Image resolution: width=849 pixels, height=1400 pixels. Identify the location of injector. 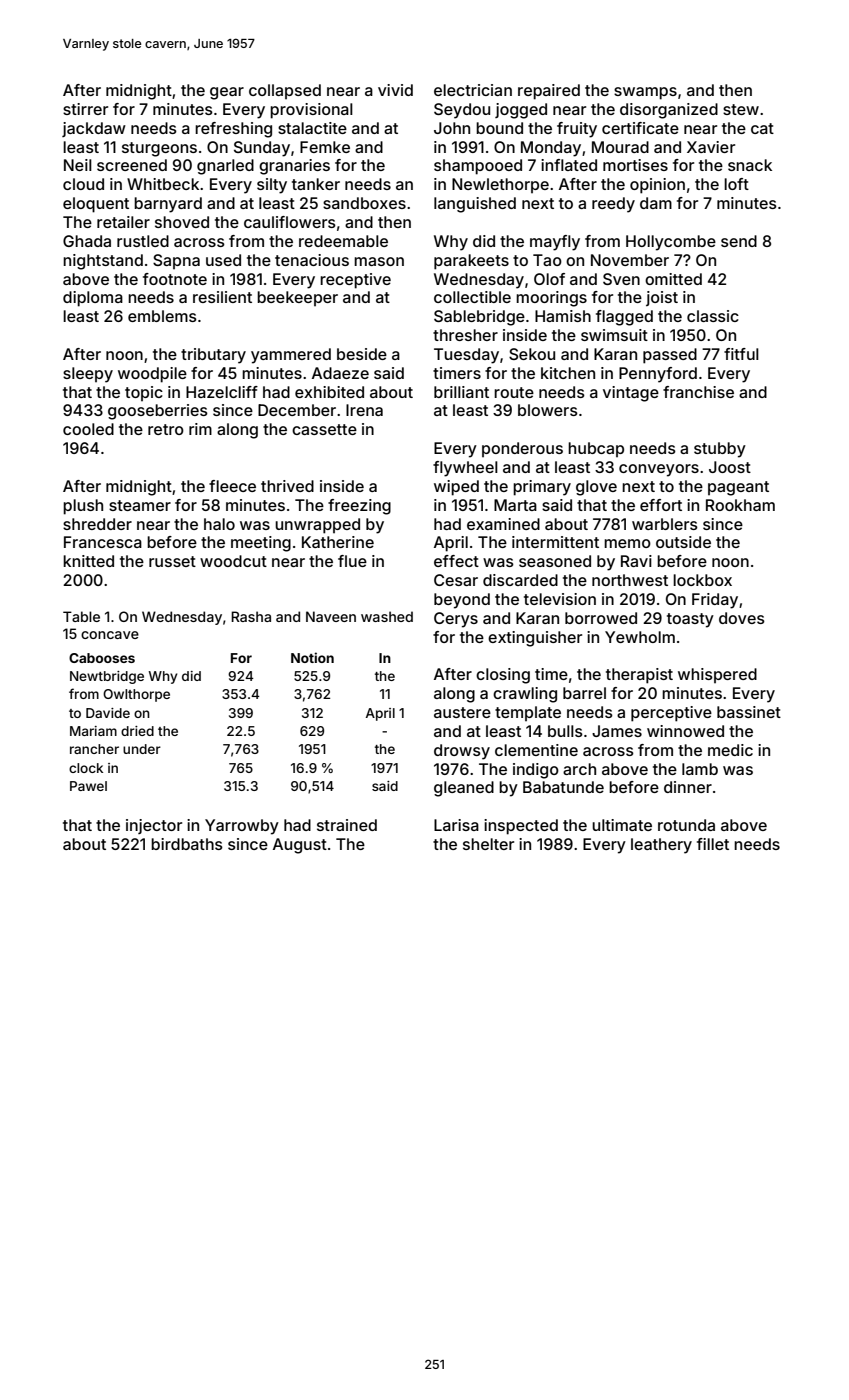
(154, 826).
